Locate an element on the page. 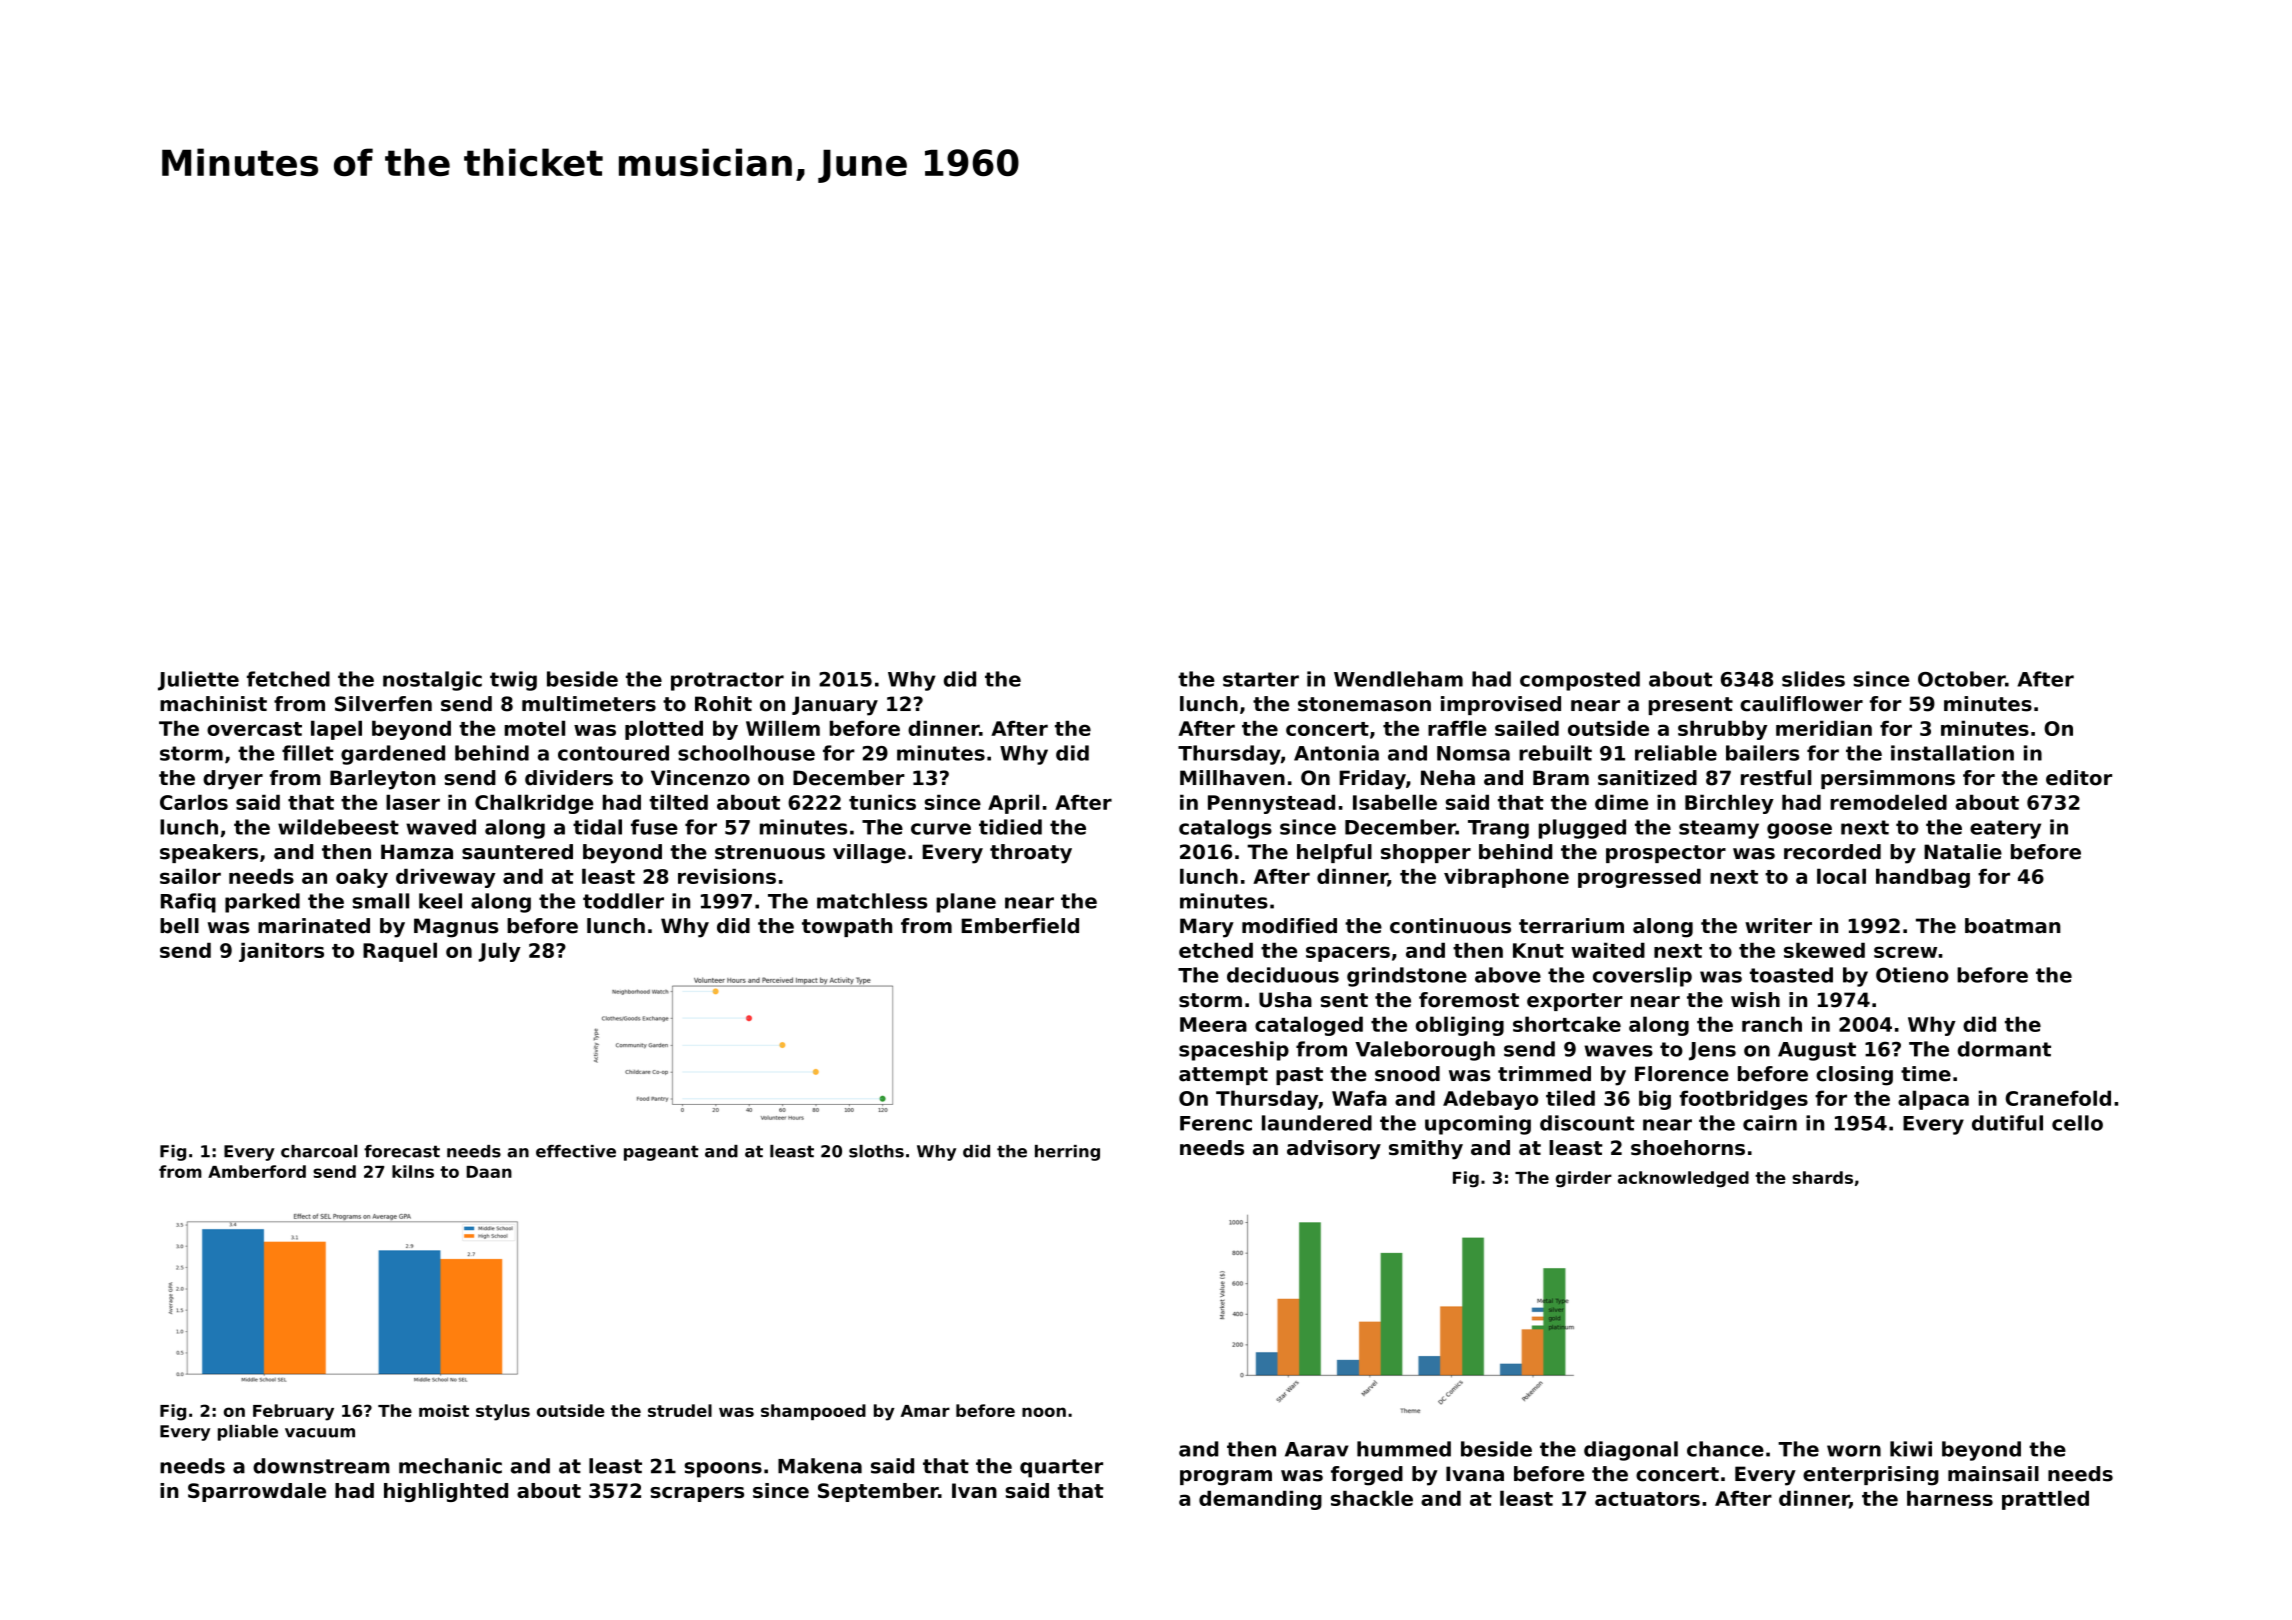 This image has width=2292, height=1620. strudel is located at coordinates (680, 1410).
